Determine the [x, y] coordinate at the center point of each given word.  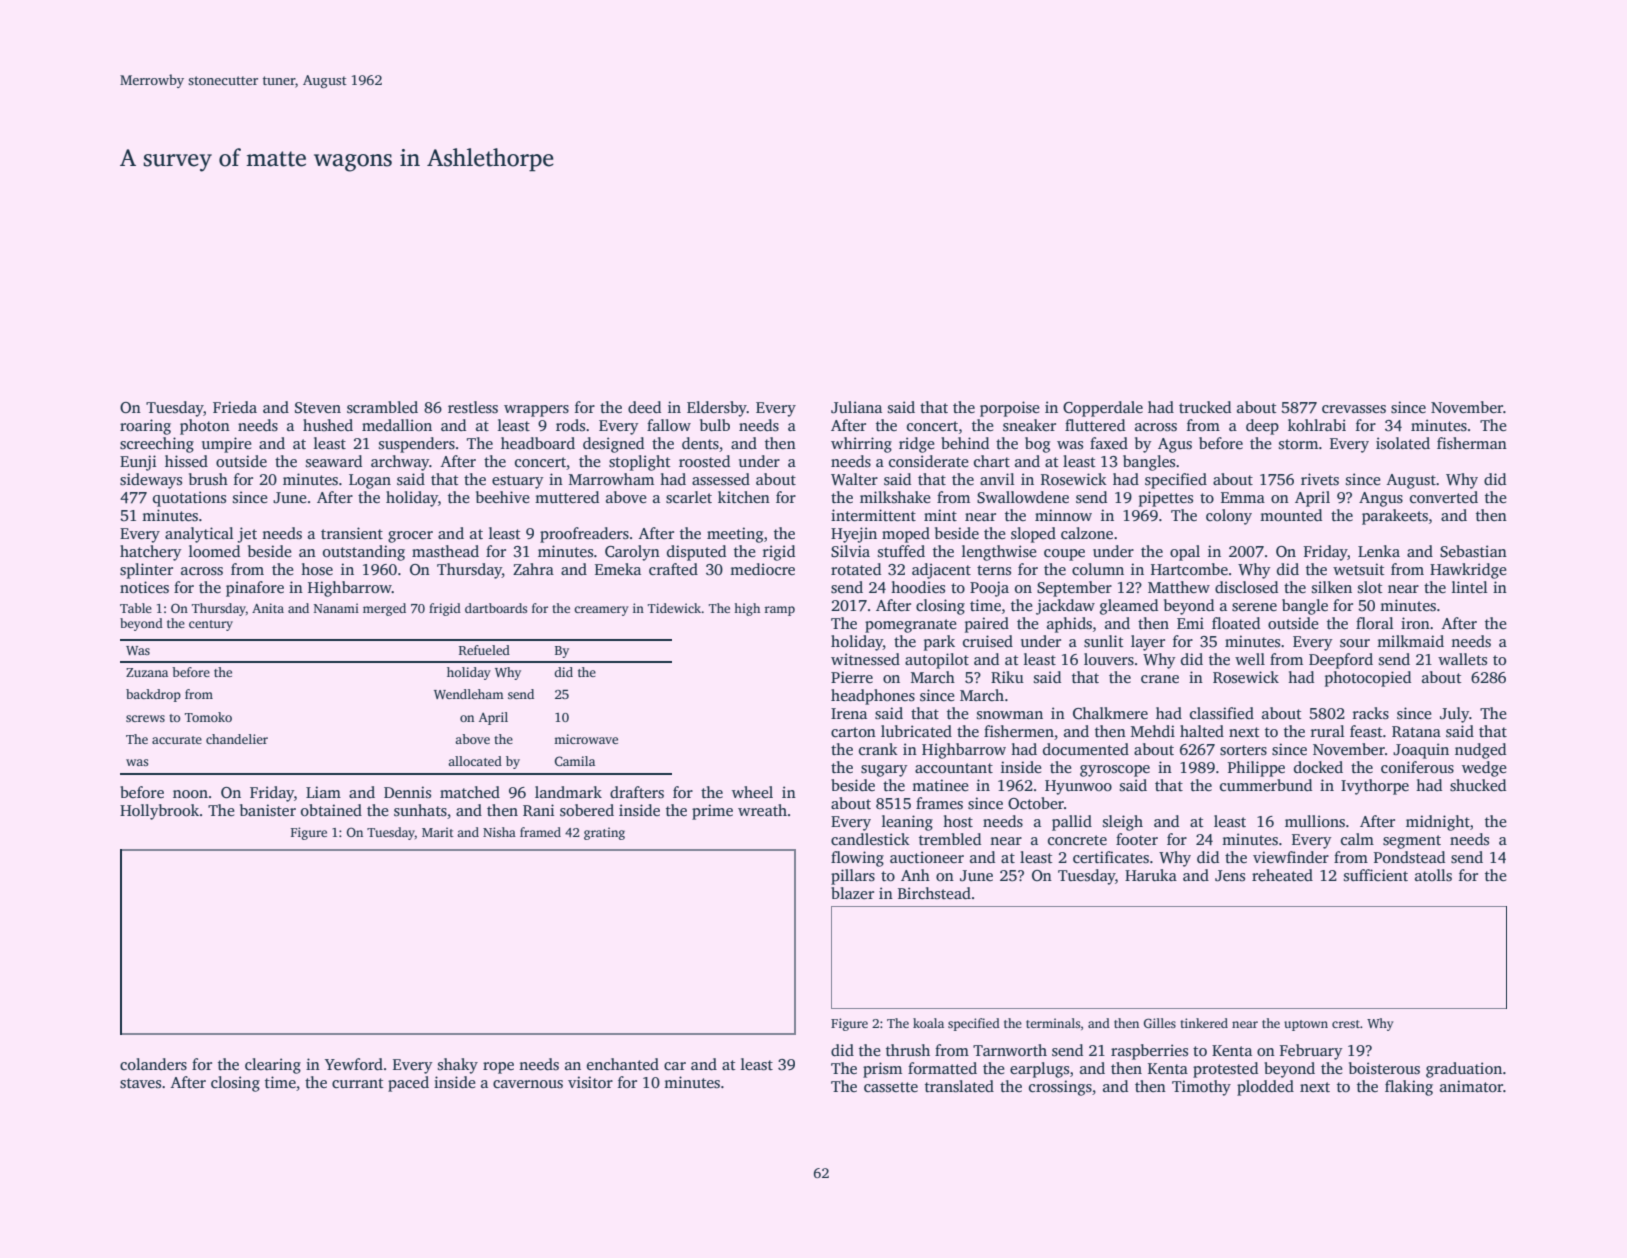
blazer [852, 893]
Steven [318, 408]
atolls [1433, 875]
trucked [1205, 407]
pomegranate [911, 626]
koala [928, 1023]
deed [644, 407]
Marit [438, 832]
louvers [1109, 659]
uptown [1306, 1025]
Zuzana [147, 672]
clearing [273, 1066]
